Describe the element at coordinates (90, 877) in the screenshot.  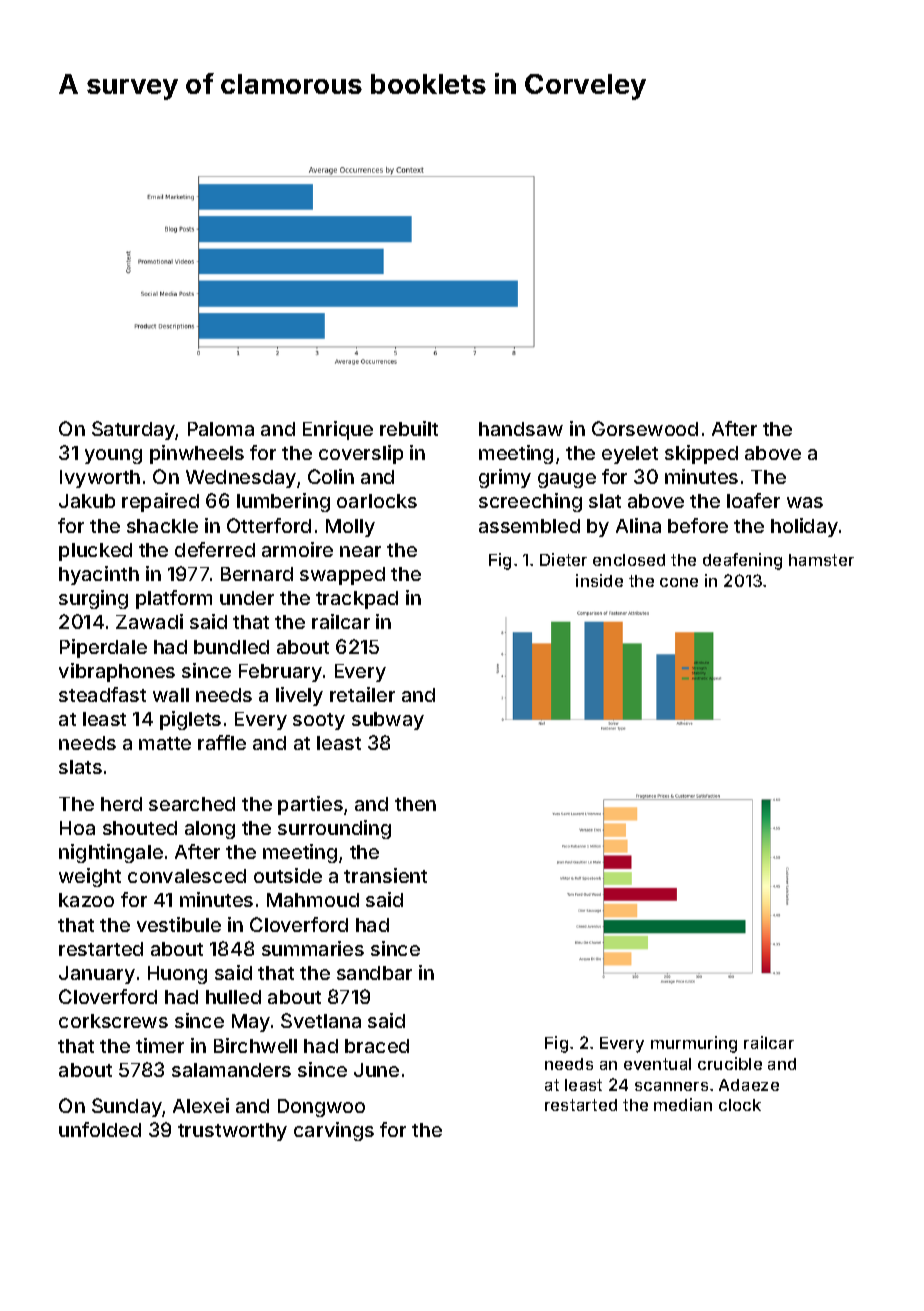
I see `weight` at that location.
